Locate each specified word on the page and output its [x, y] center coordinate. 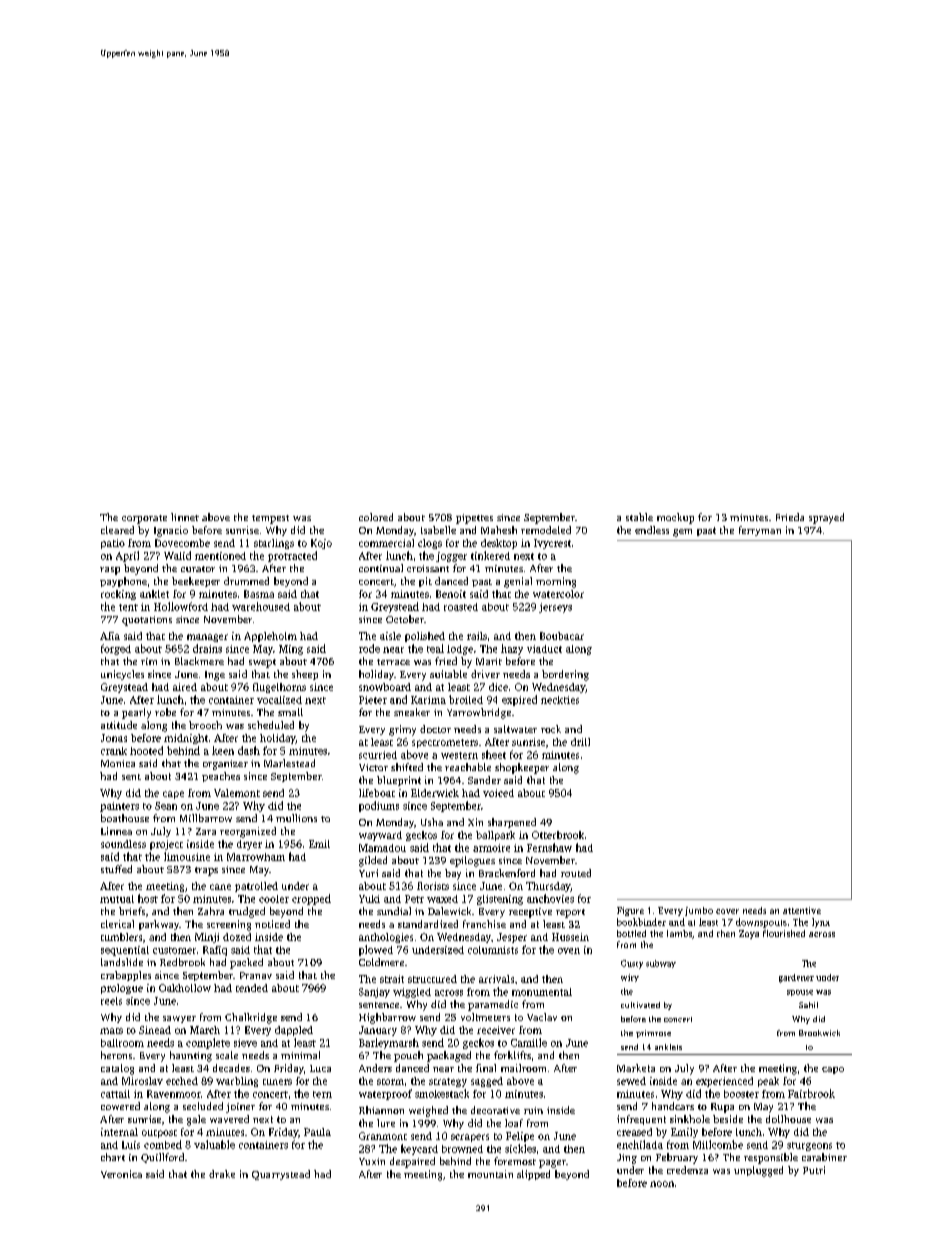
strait [392, 979]
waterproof [385, 1094]
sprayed [826, 518]
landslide [122, 962]
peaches [221, 777]
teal [435, 648]
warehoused [261, 606]
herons [116, 1055]
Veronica [121, 1174]
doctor [435, 729]
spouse [800, 993]
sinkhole [690, 1119]
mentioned [220, 556]
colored [376, 517]
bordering [565, 675]
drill [580, 742]
